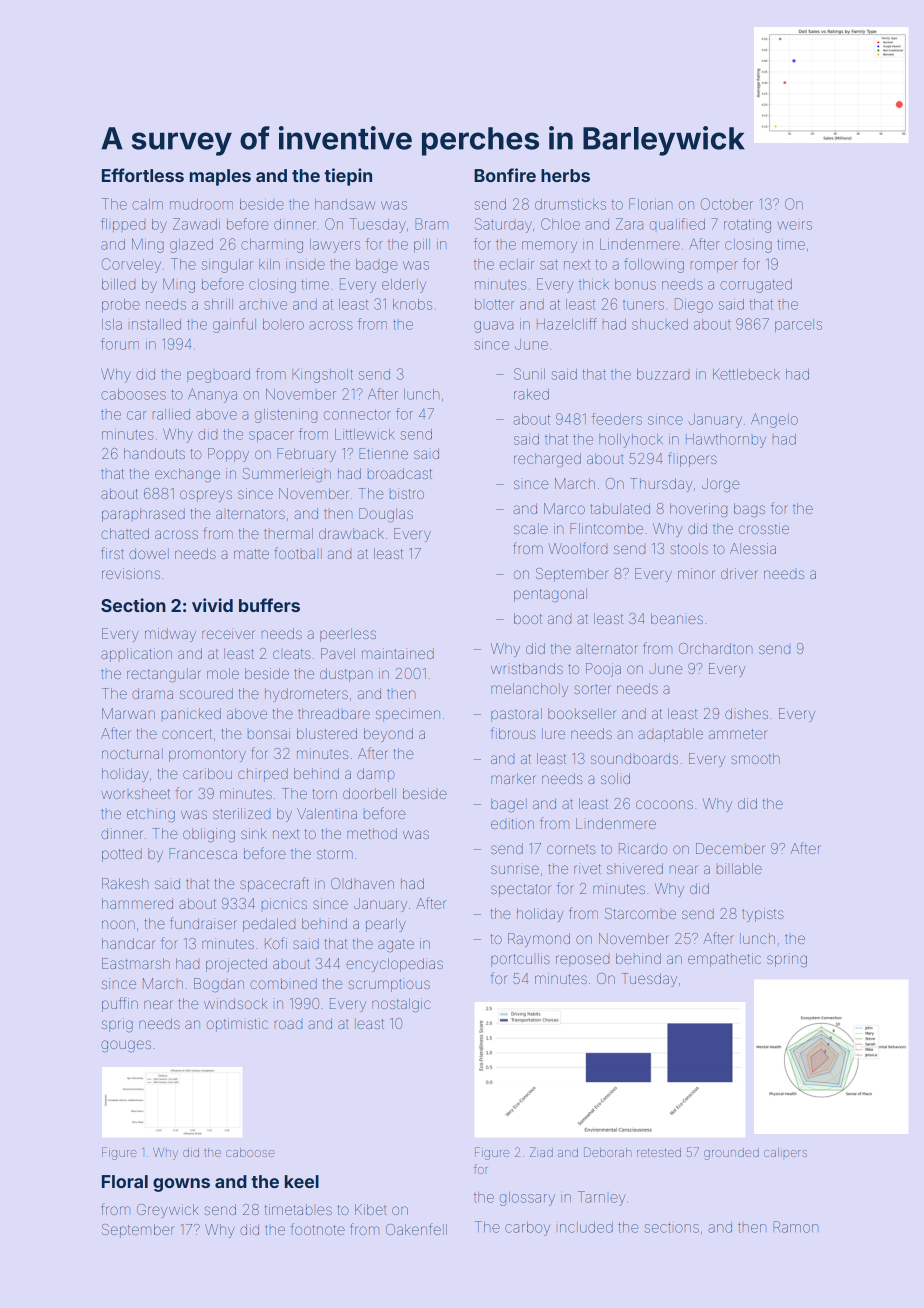  Describe the element at coordinates (251, 554) in the page. I see `matte` at that location.
